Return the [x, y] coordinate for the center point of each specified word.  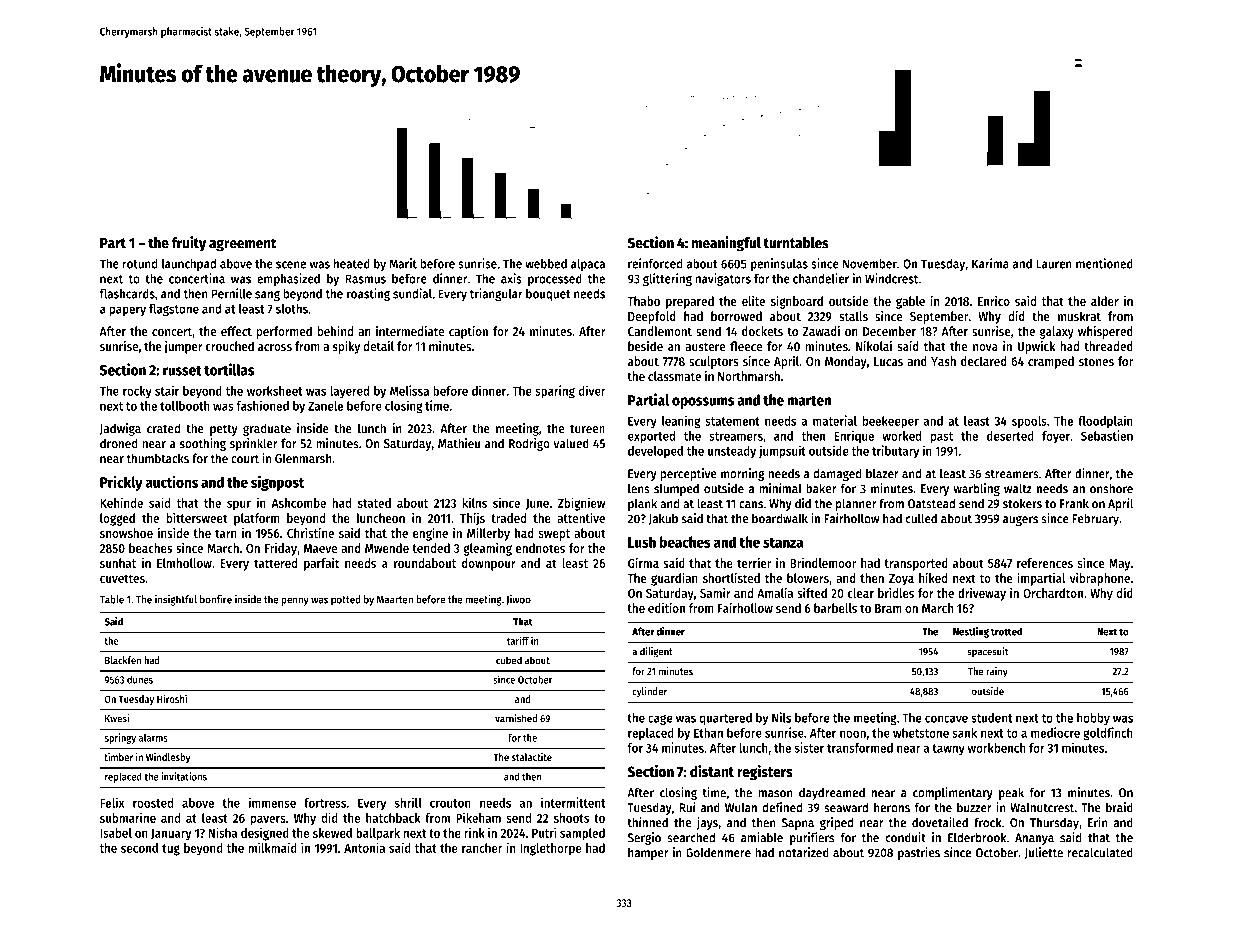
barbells [835, 608]
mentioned [1104, 263]
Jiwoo [518, 600]
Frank [1074, 503]
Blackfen [123, 660]
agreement [243, 245]
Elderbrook [977, 837]
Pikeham [478, 817]
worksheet [274, 391]
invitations [184, 776]
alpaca [588, 265]
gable [910, 302]
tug [171, 850]
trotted [1006, 631]
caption [468, 332]
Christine [310, 532]
